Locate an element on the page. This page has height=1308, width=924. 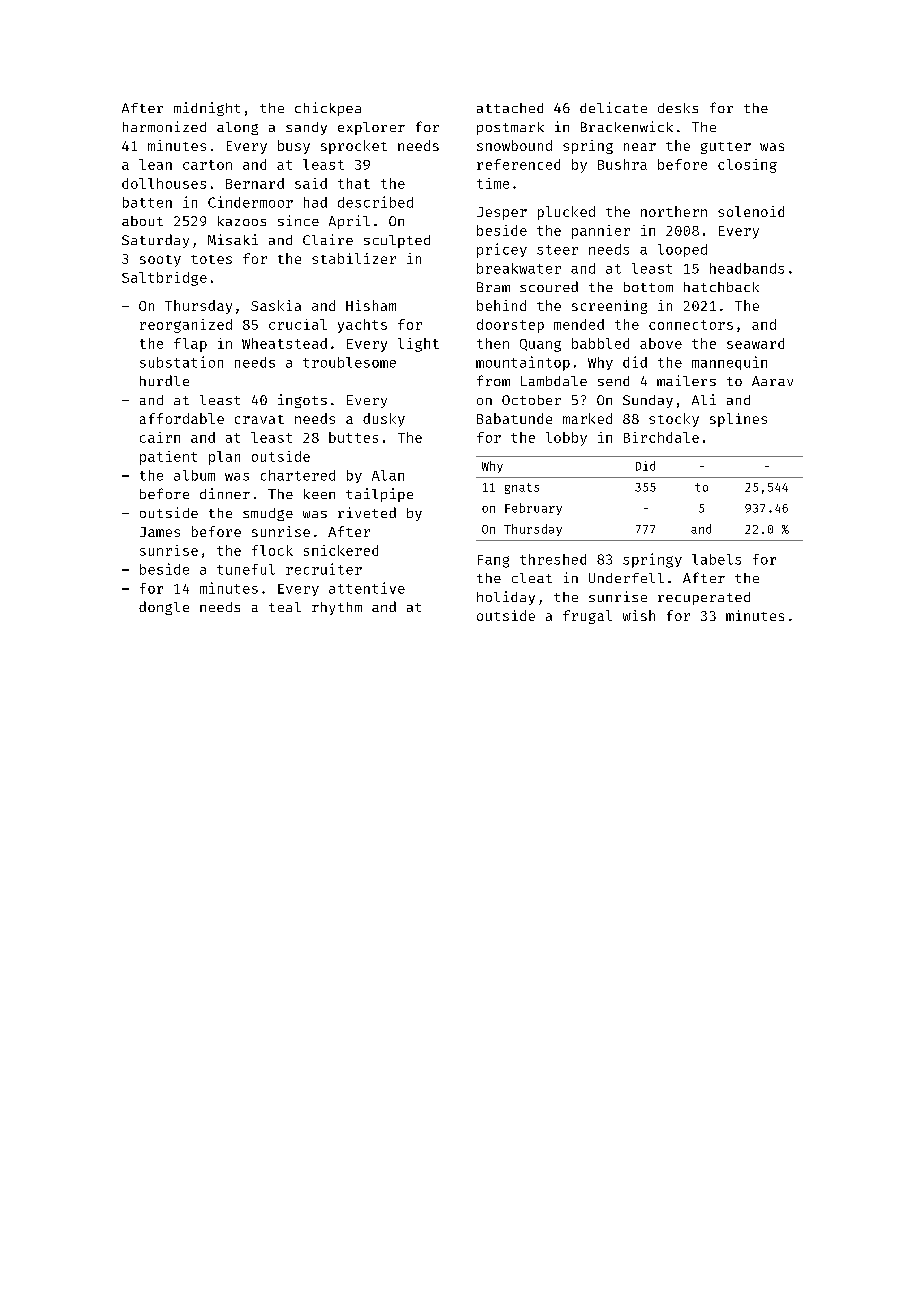
delicate is located at coordinates (613, 107).
